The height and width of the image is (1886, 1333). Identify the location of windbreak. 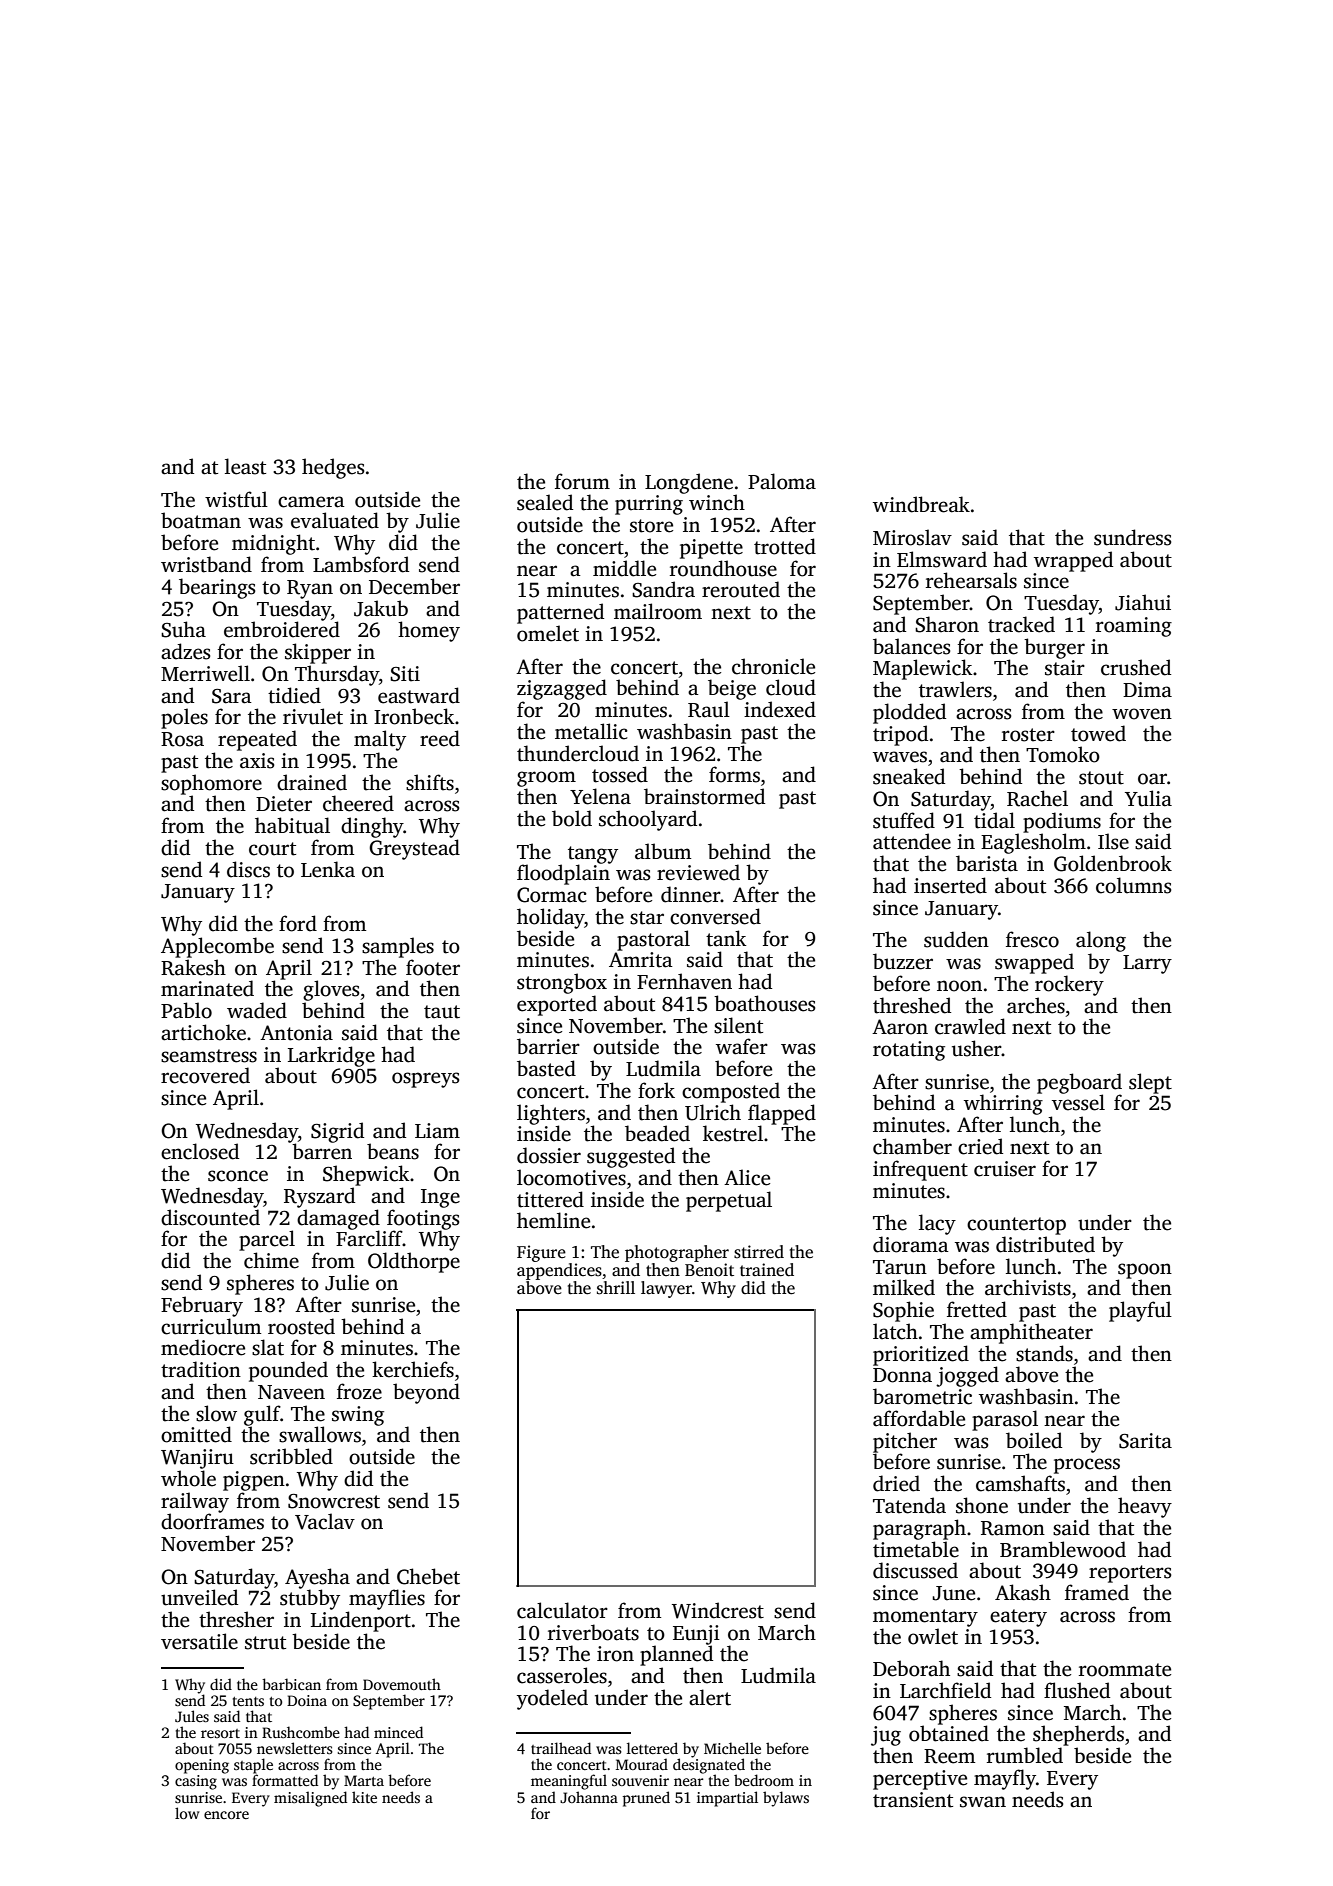
(921, 504).
